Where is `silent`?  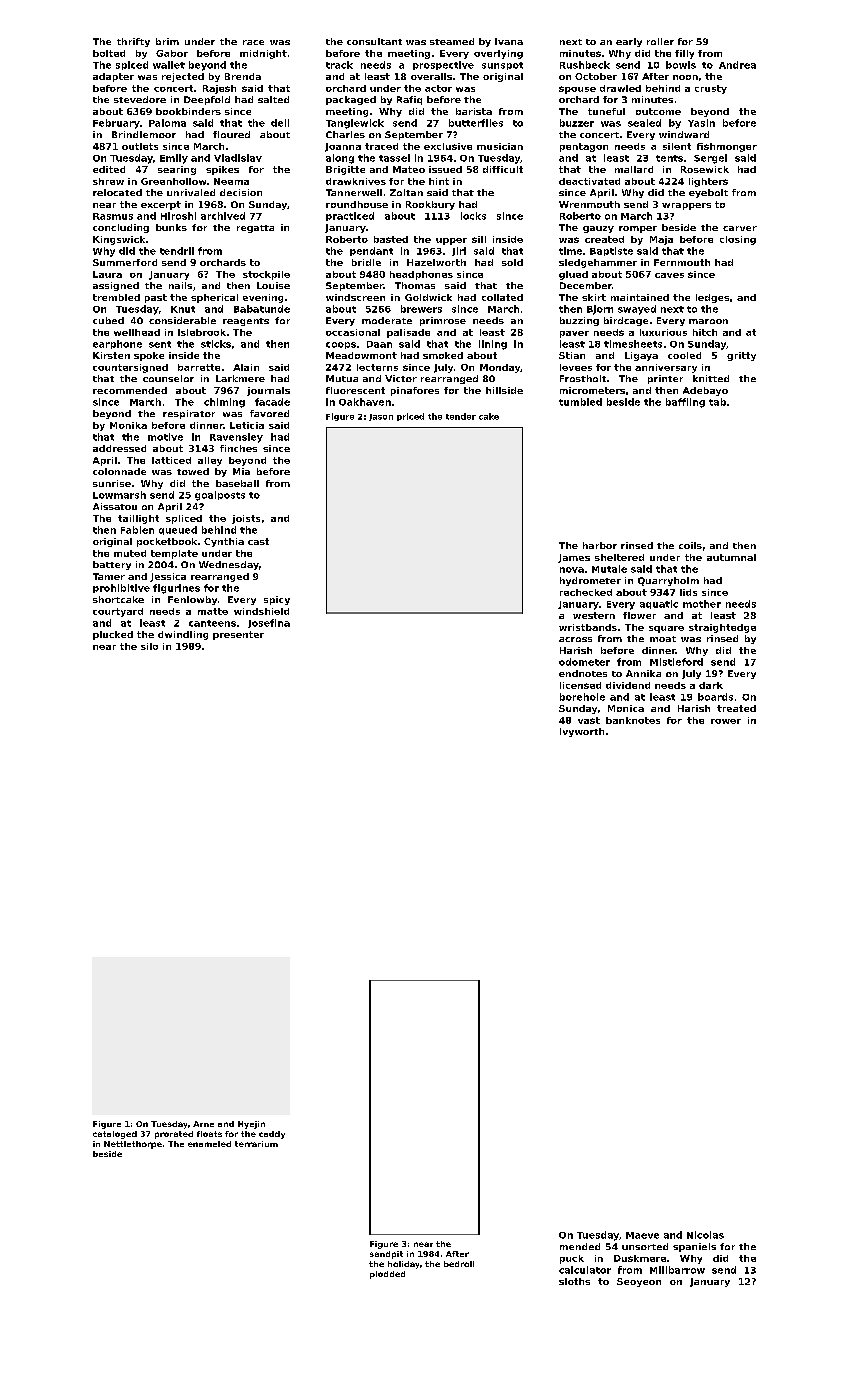 silent is located at coordinates (677, 146).
